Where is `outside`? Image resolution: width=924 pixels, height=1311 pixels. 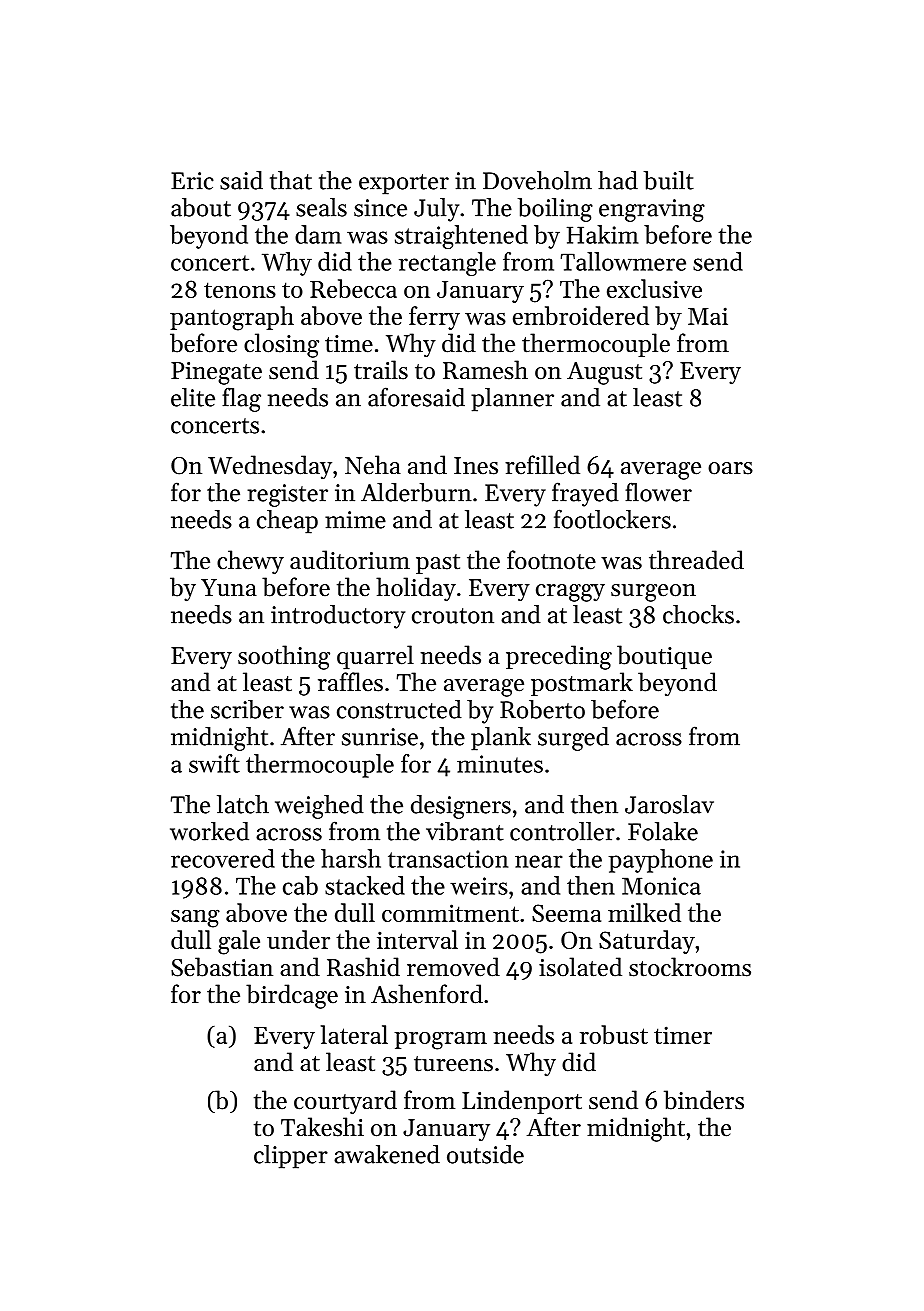 outside is located at coordinates (485, 1154).
